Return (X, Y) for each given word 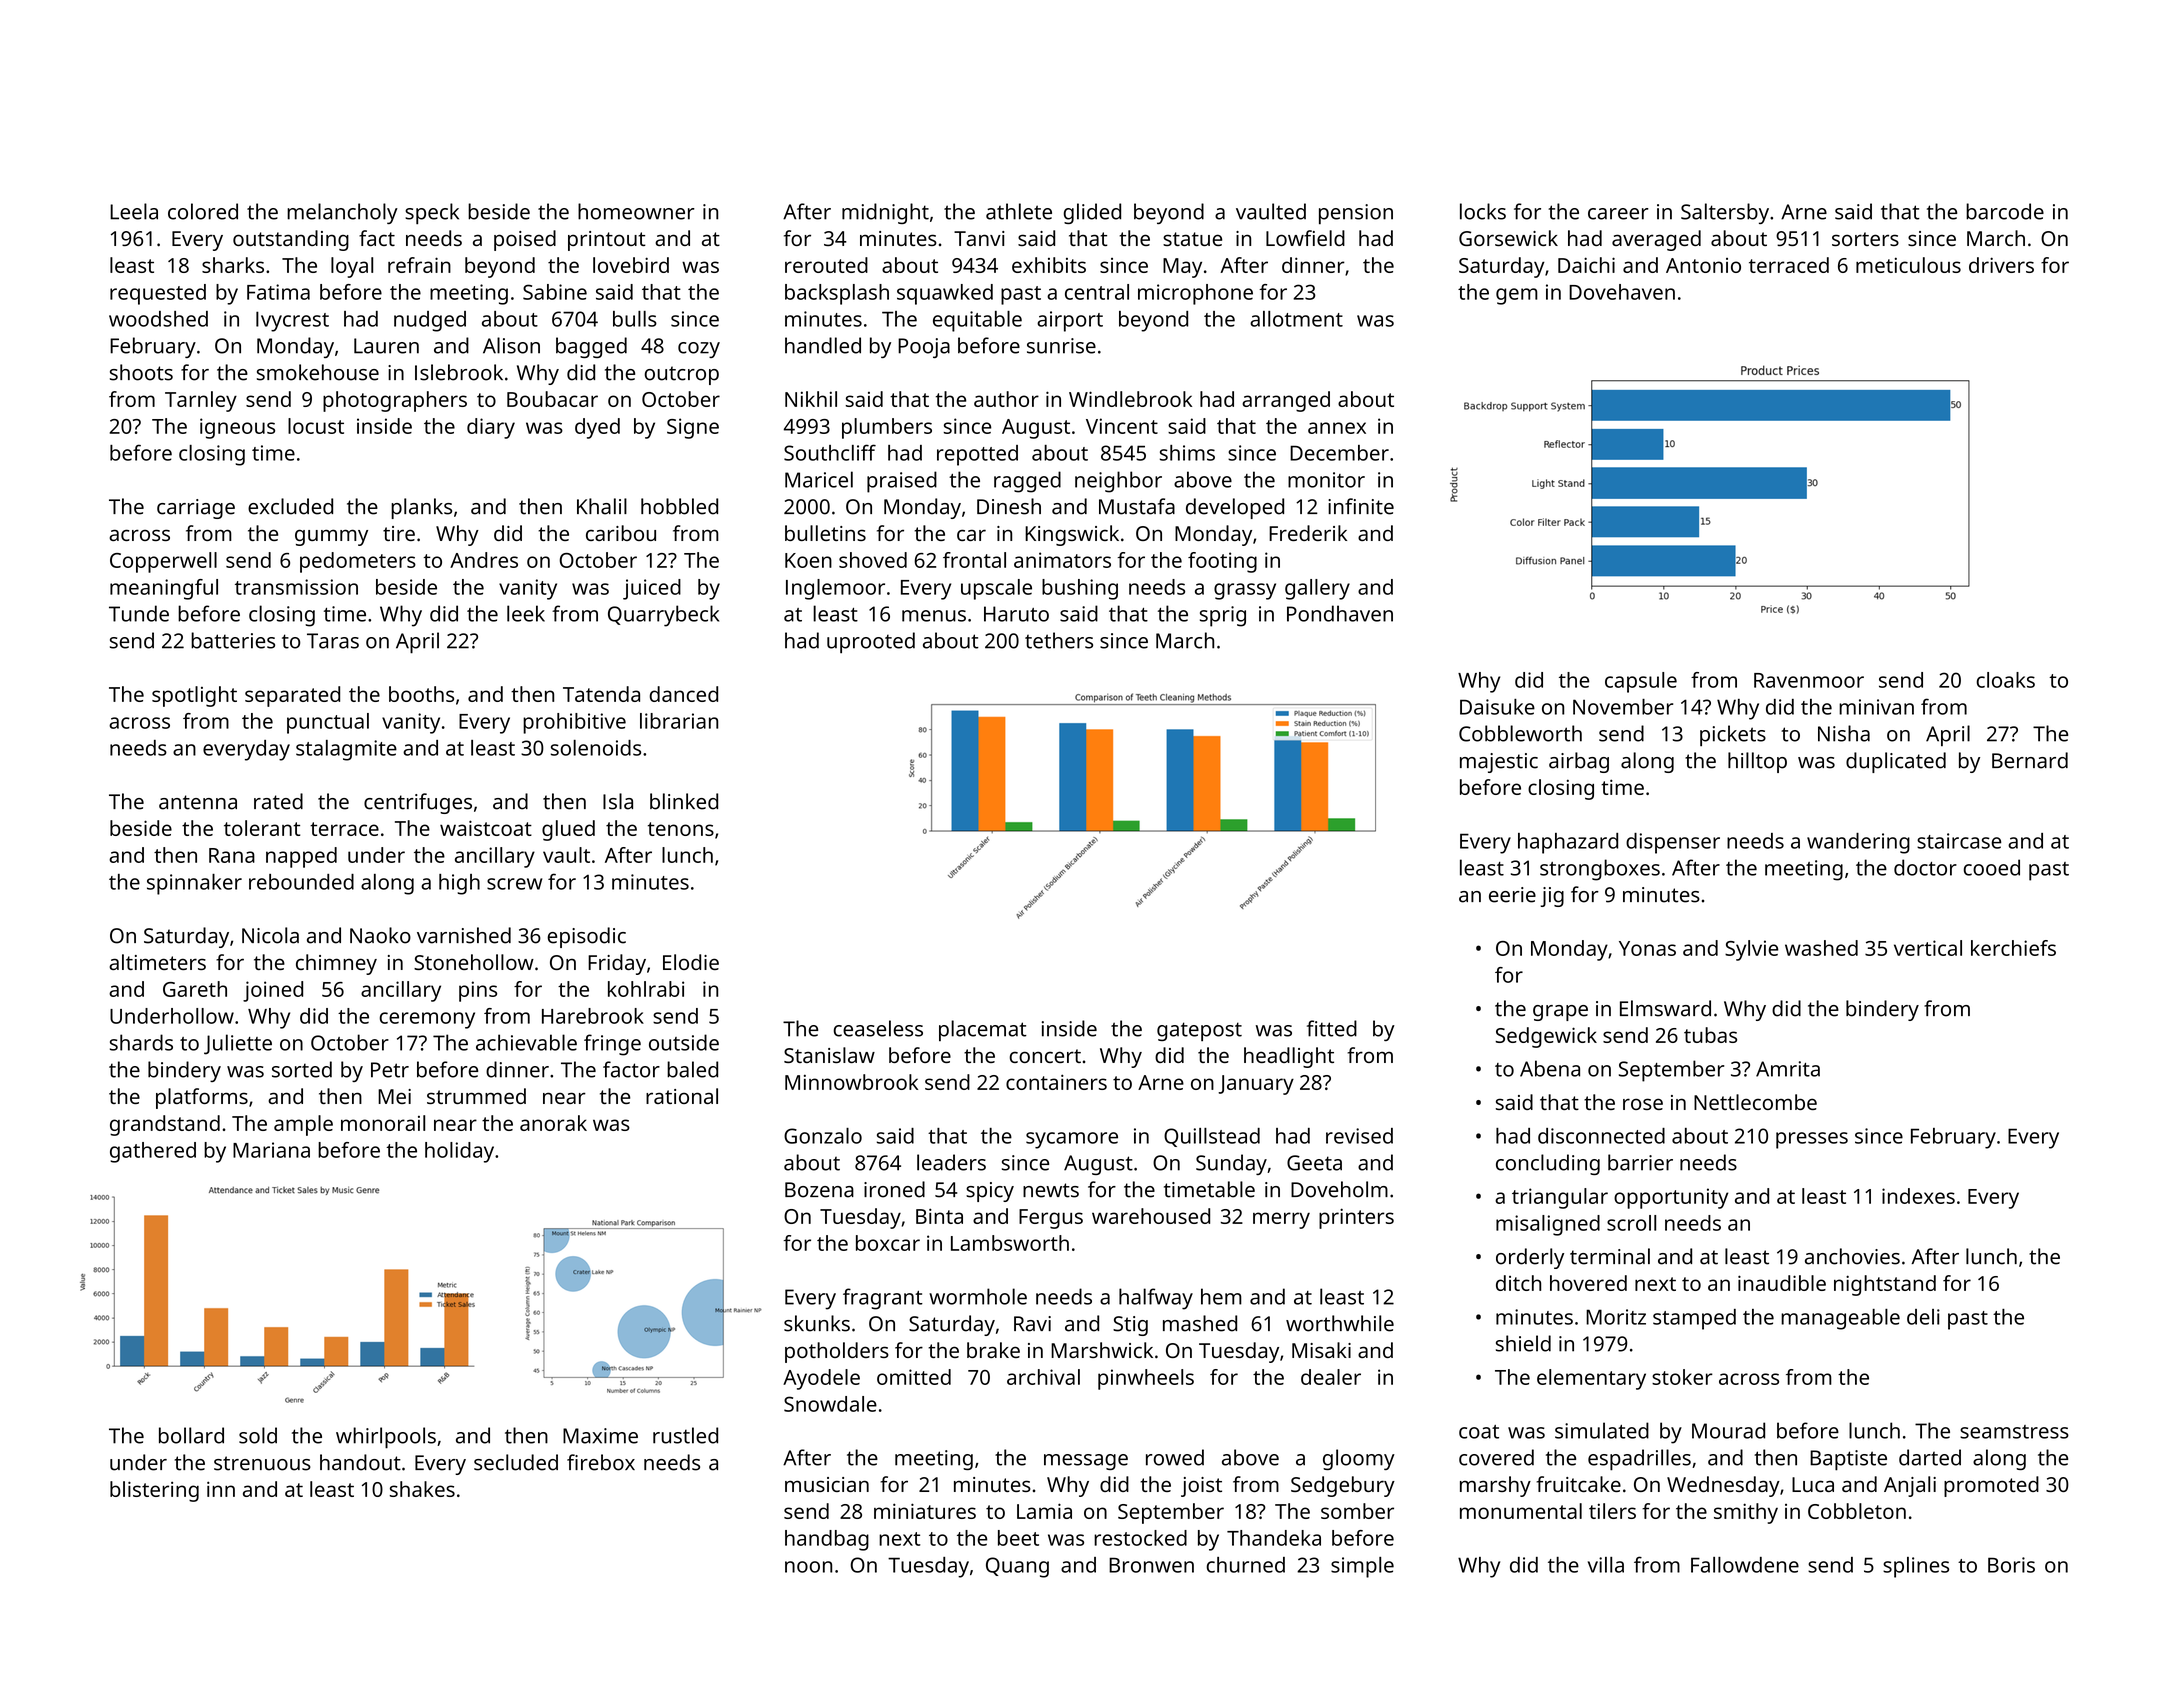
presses (1812, 1140)
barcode (2005, 211)
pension (1356, 214)
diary (491, 428)
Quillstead (1212, 1137)
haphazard (1568, 843)
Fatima (278, 292)
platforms (202, 1098)
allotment (1296, 319)
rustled (685, 1435)
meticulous (1908, 265)
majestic (1499, 763)
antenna (198, 802)
